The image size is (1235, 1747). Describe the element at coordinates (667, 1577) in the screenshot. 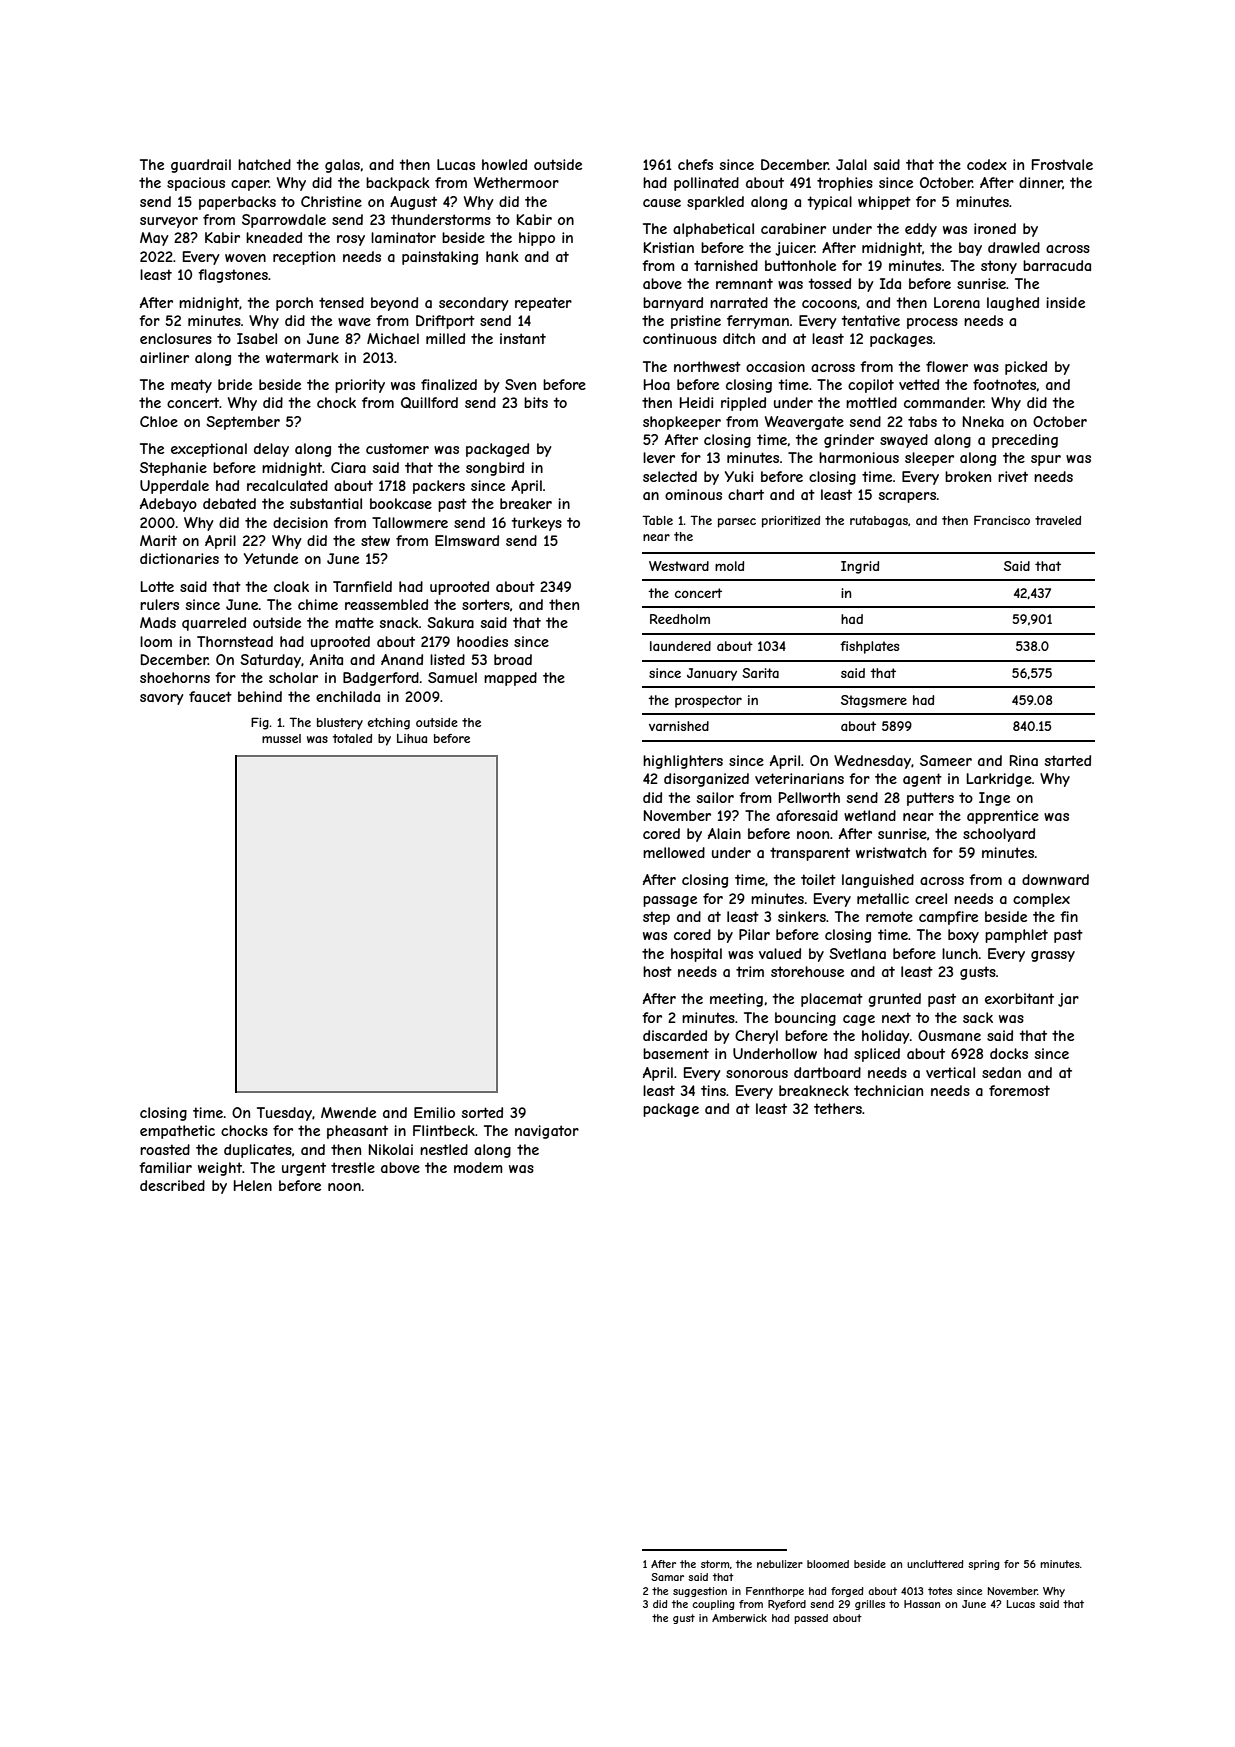

I see `Samar` at that location.
